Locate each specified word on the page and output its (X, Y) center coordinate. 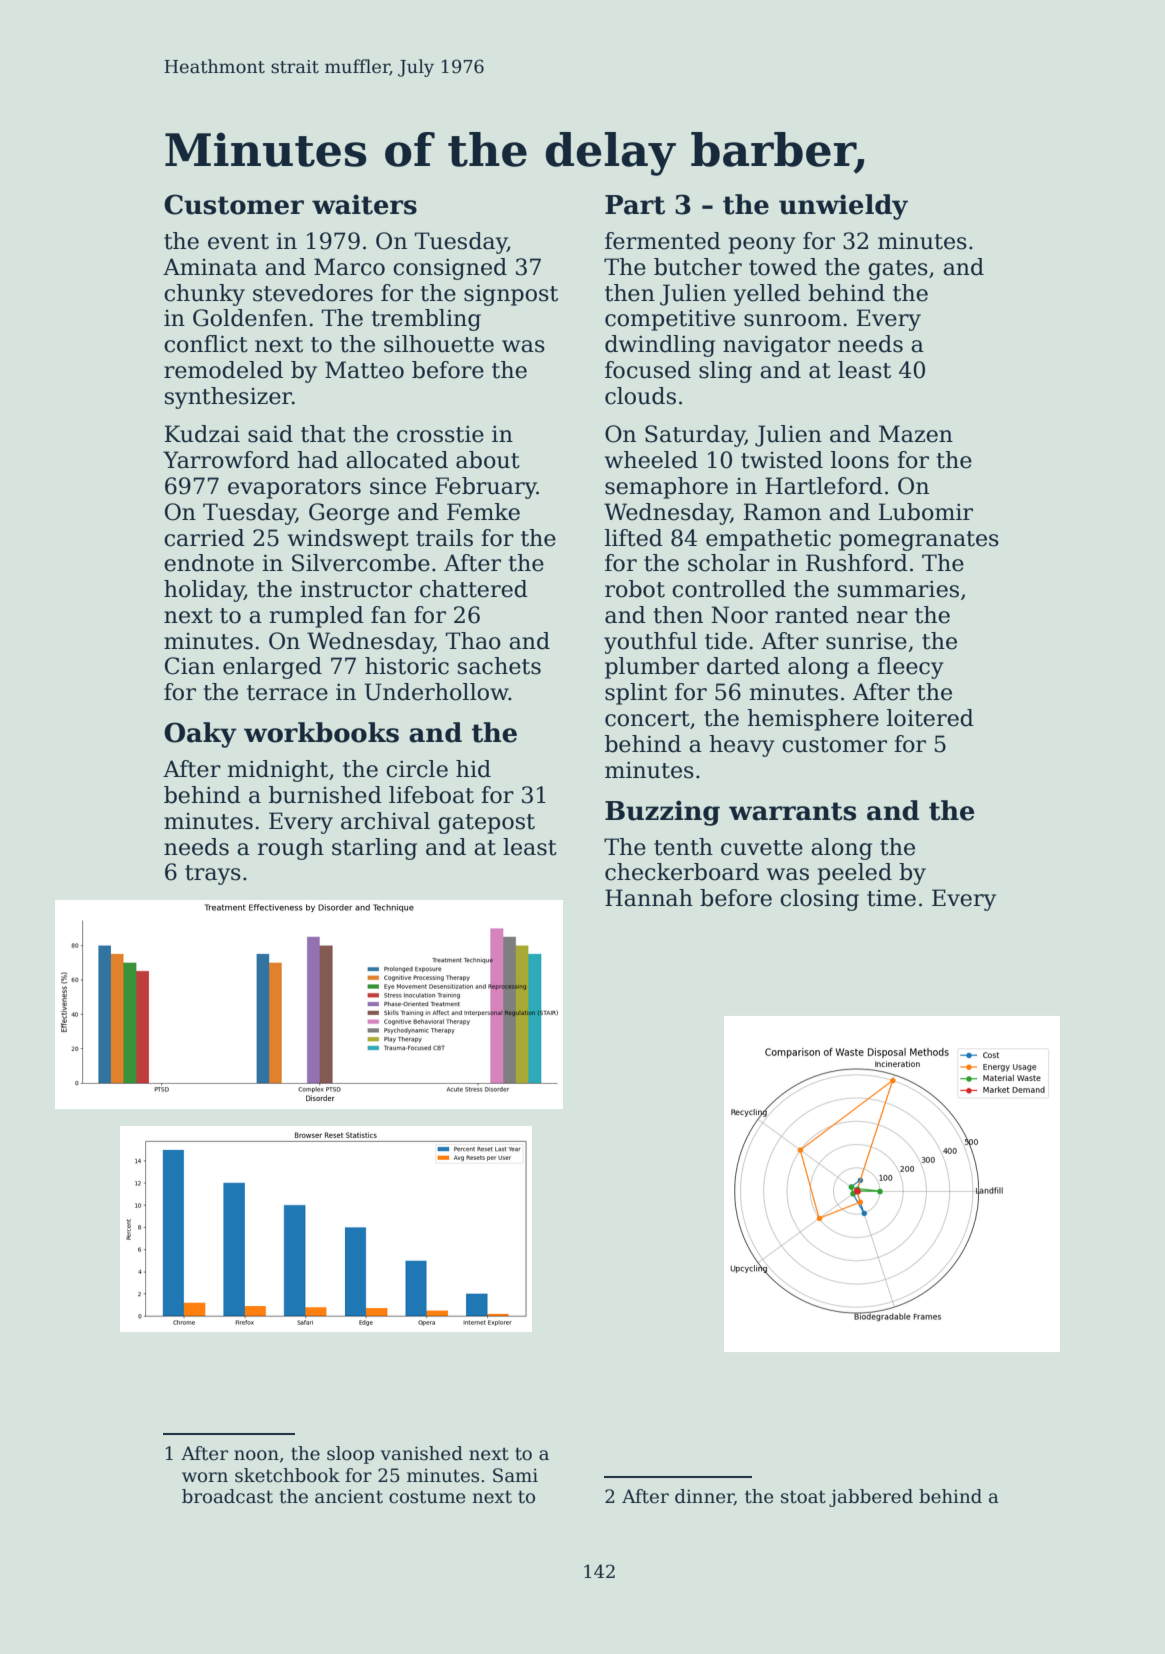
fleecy (910, 668)
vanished (422, 1453)
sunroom (792, 320)
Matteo (364, 370)
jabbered (871, 1498)
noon (256, 1455)
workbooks (321, 732)
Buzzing (662, 813)
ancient (349, 1496)
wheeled (651, 460)
